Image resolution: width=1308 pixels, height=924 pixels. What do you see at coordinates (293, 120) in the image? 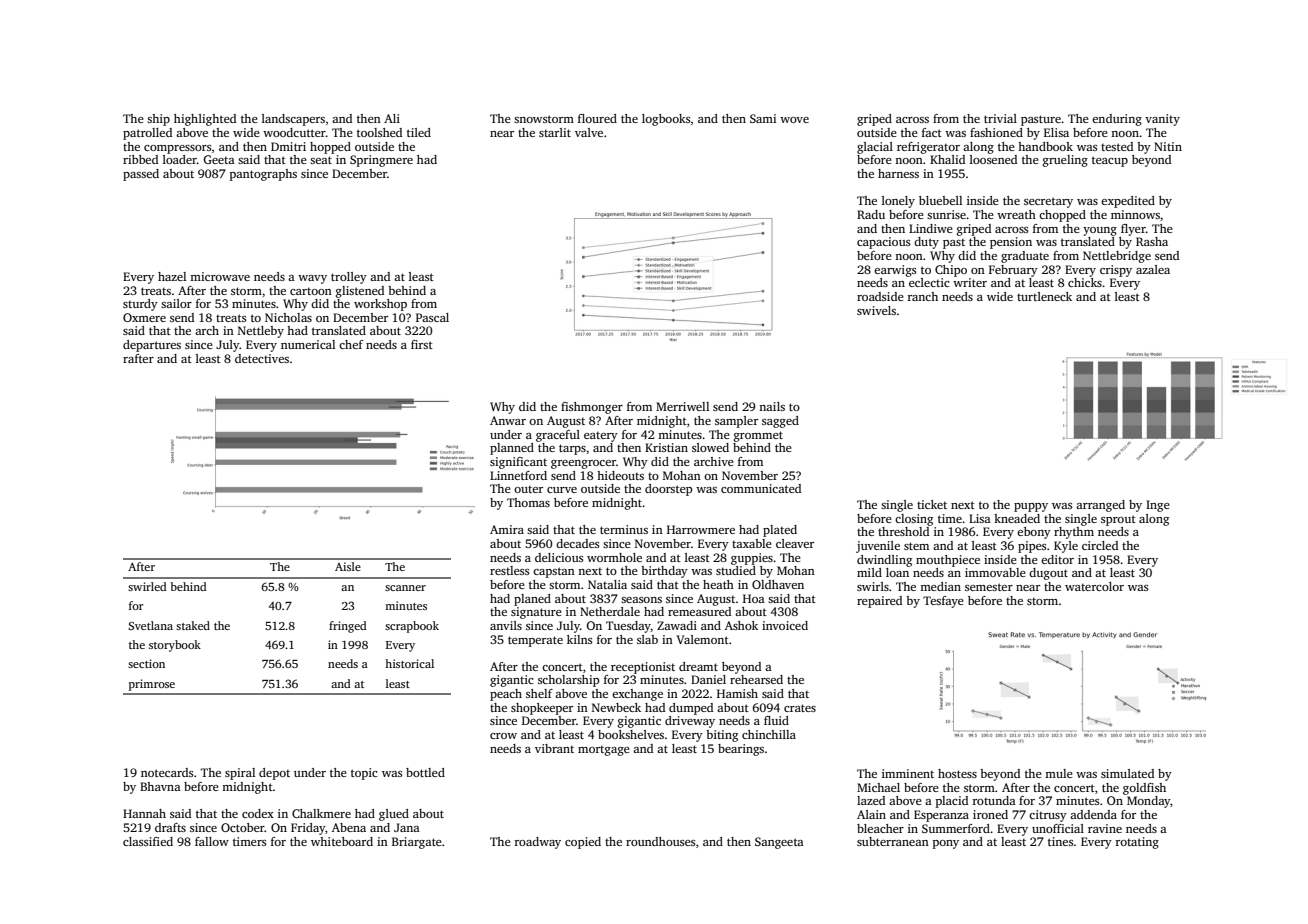
I see `landscapers` at bounding box center [293, 120].
